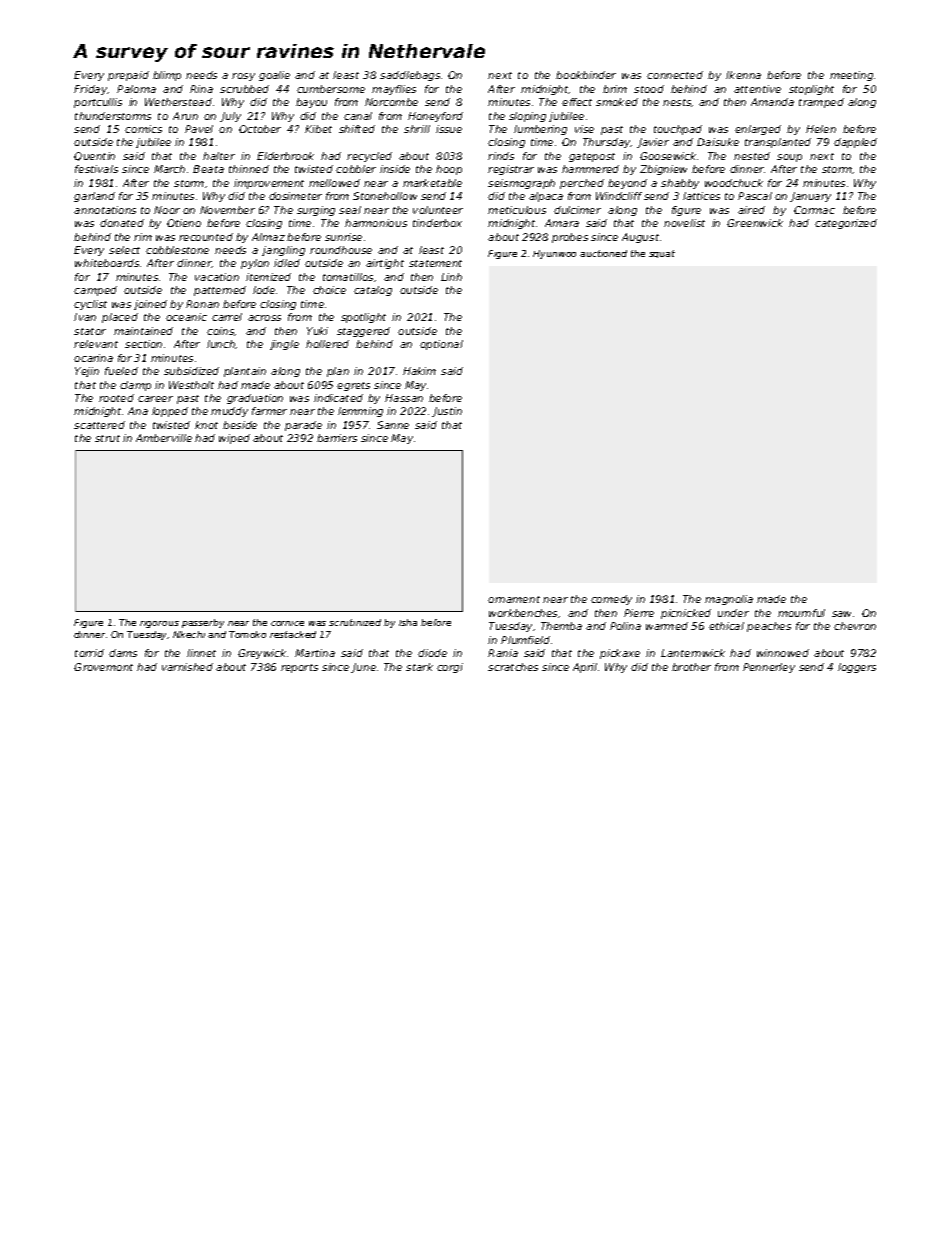 This image has width=952, height=1233. I want to click on Norcombe, so click(391, 102).
